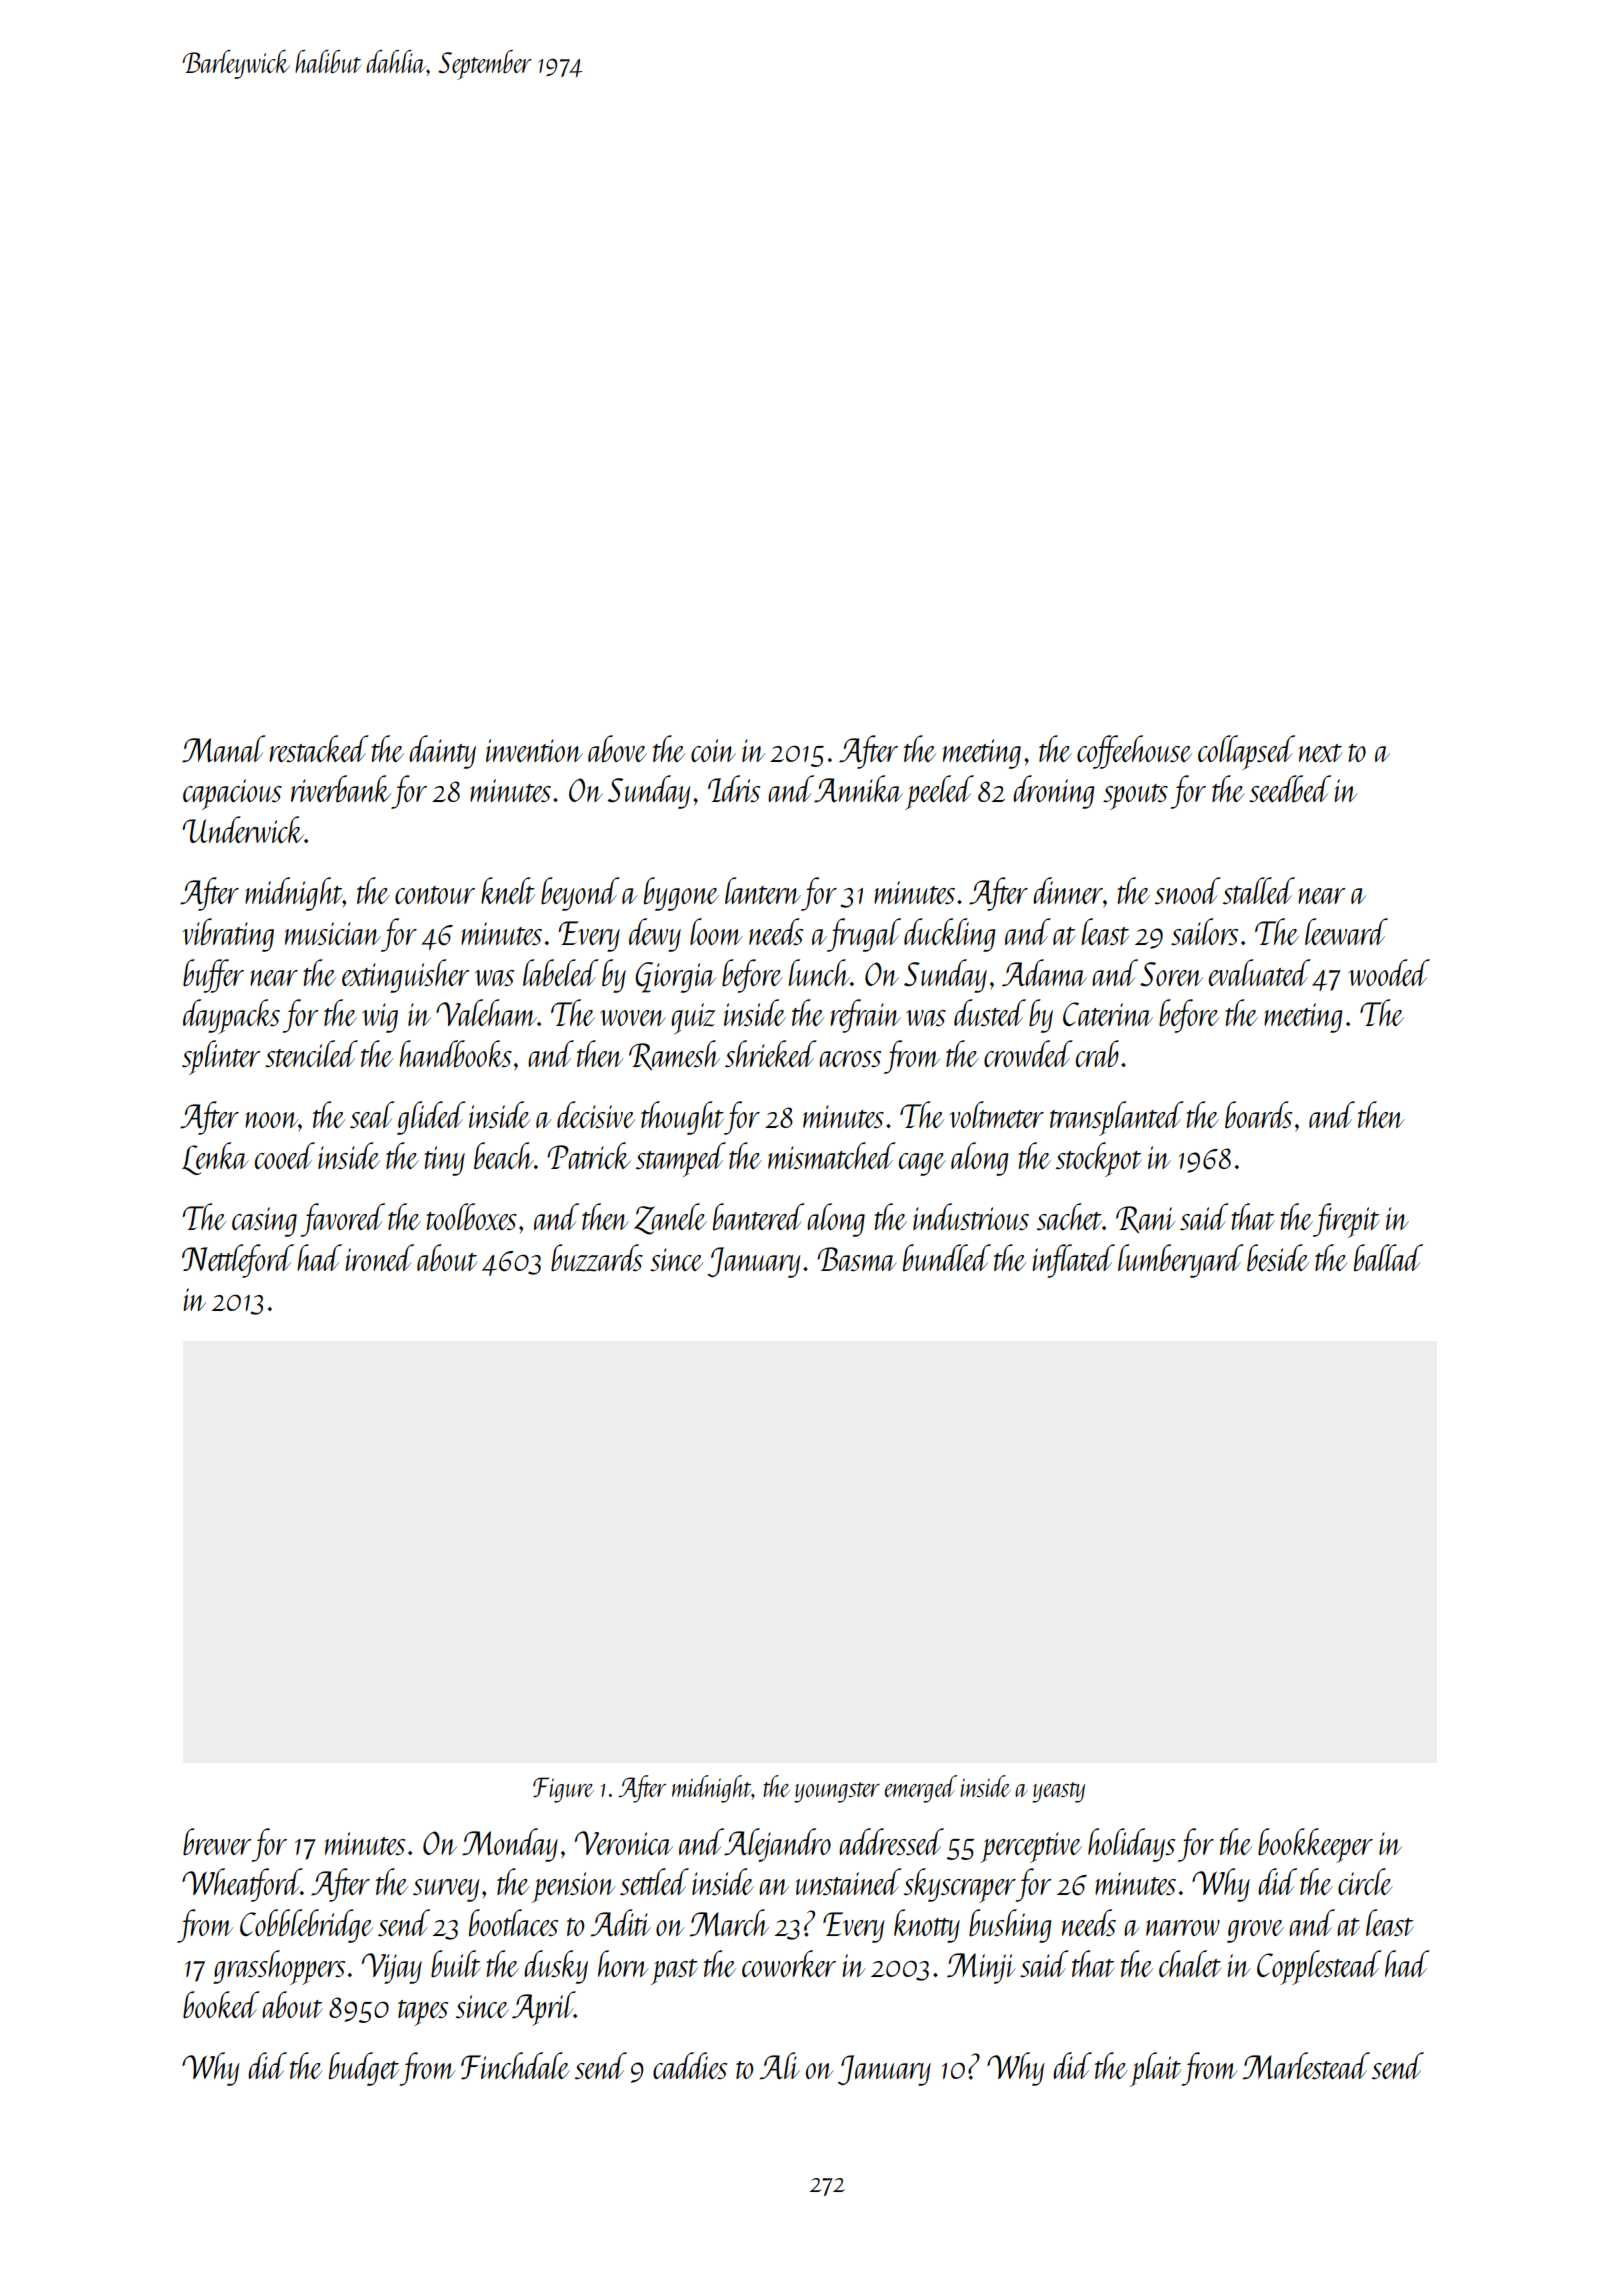 The image size is (1620, 2292). I want to click on frugal, so click(864, 935).
